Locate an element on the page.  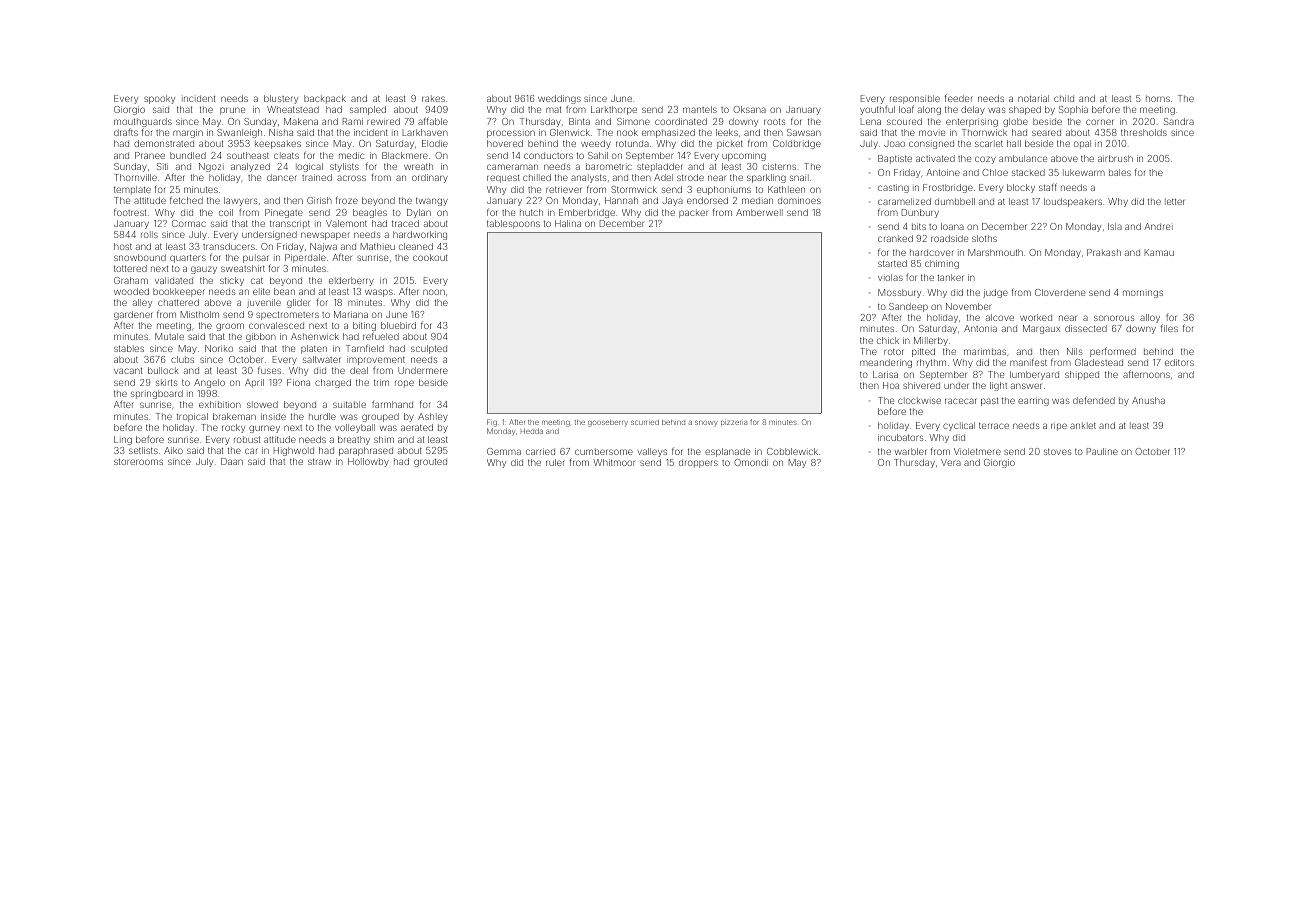
Vera is located at coordinates (951, 462).
